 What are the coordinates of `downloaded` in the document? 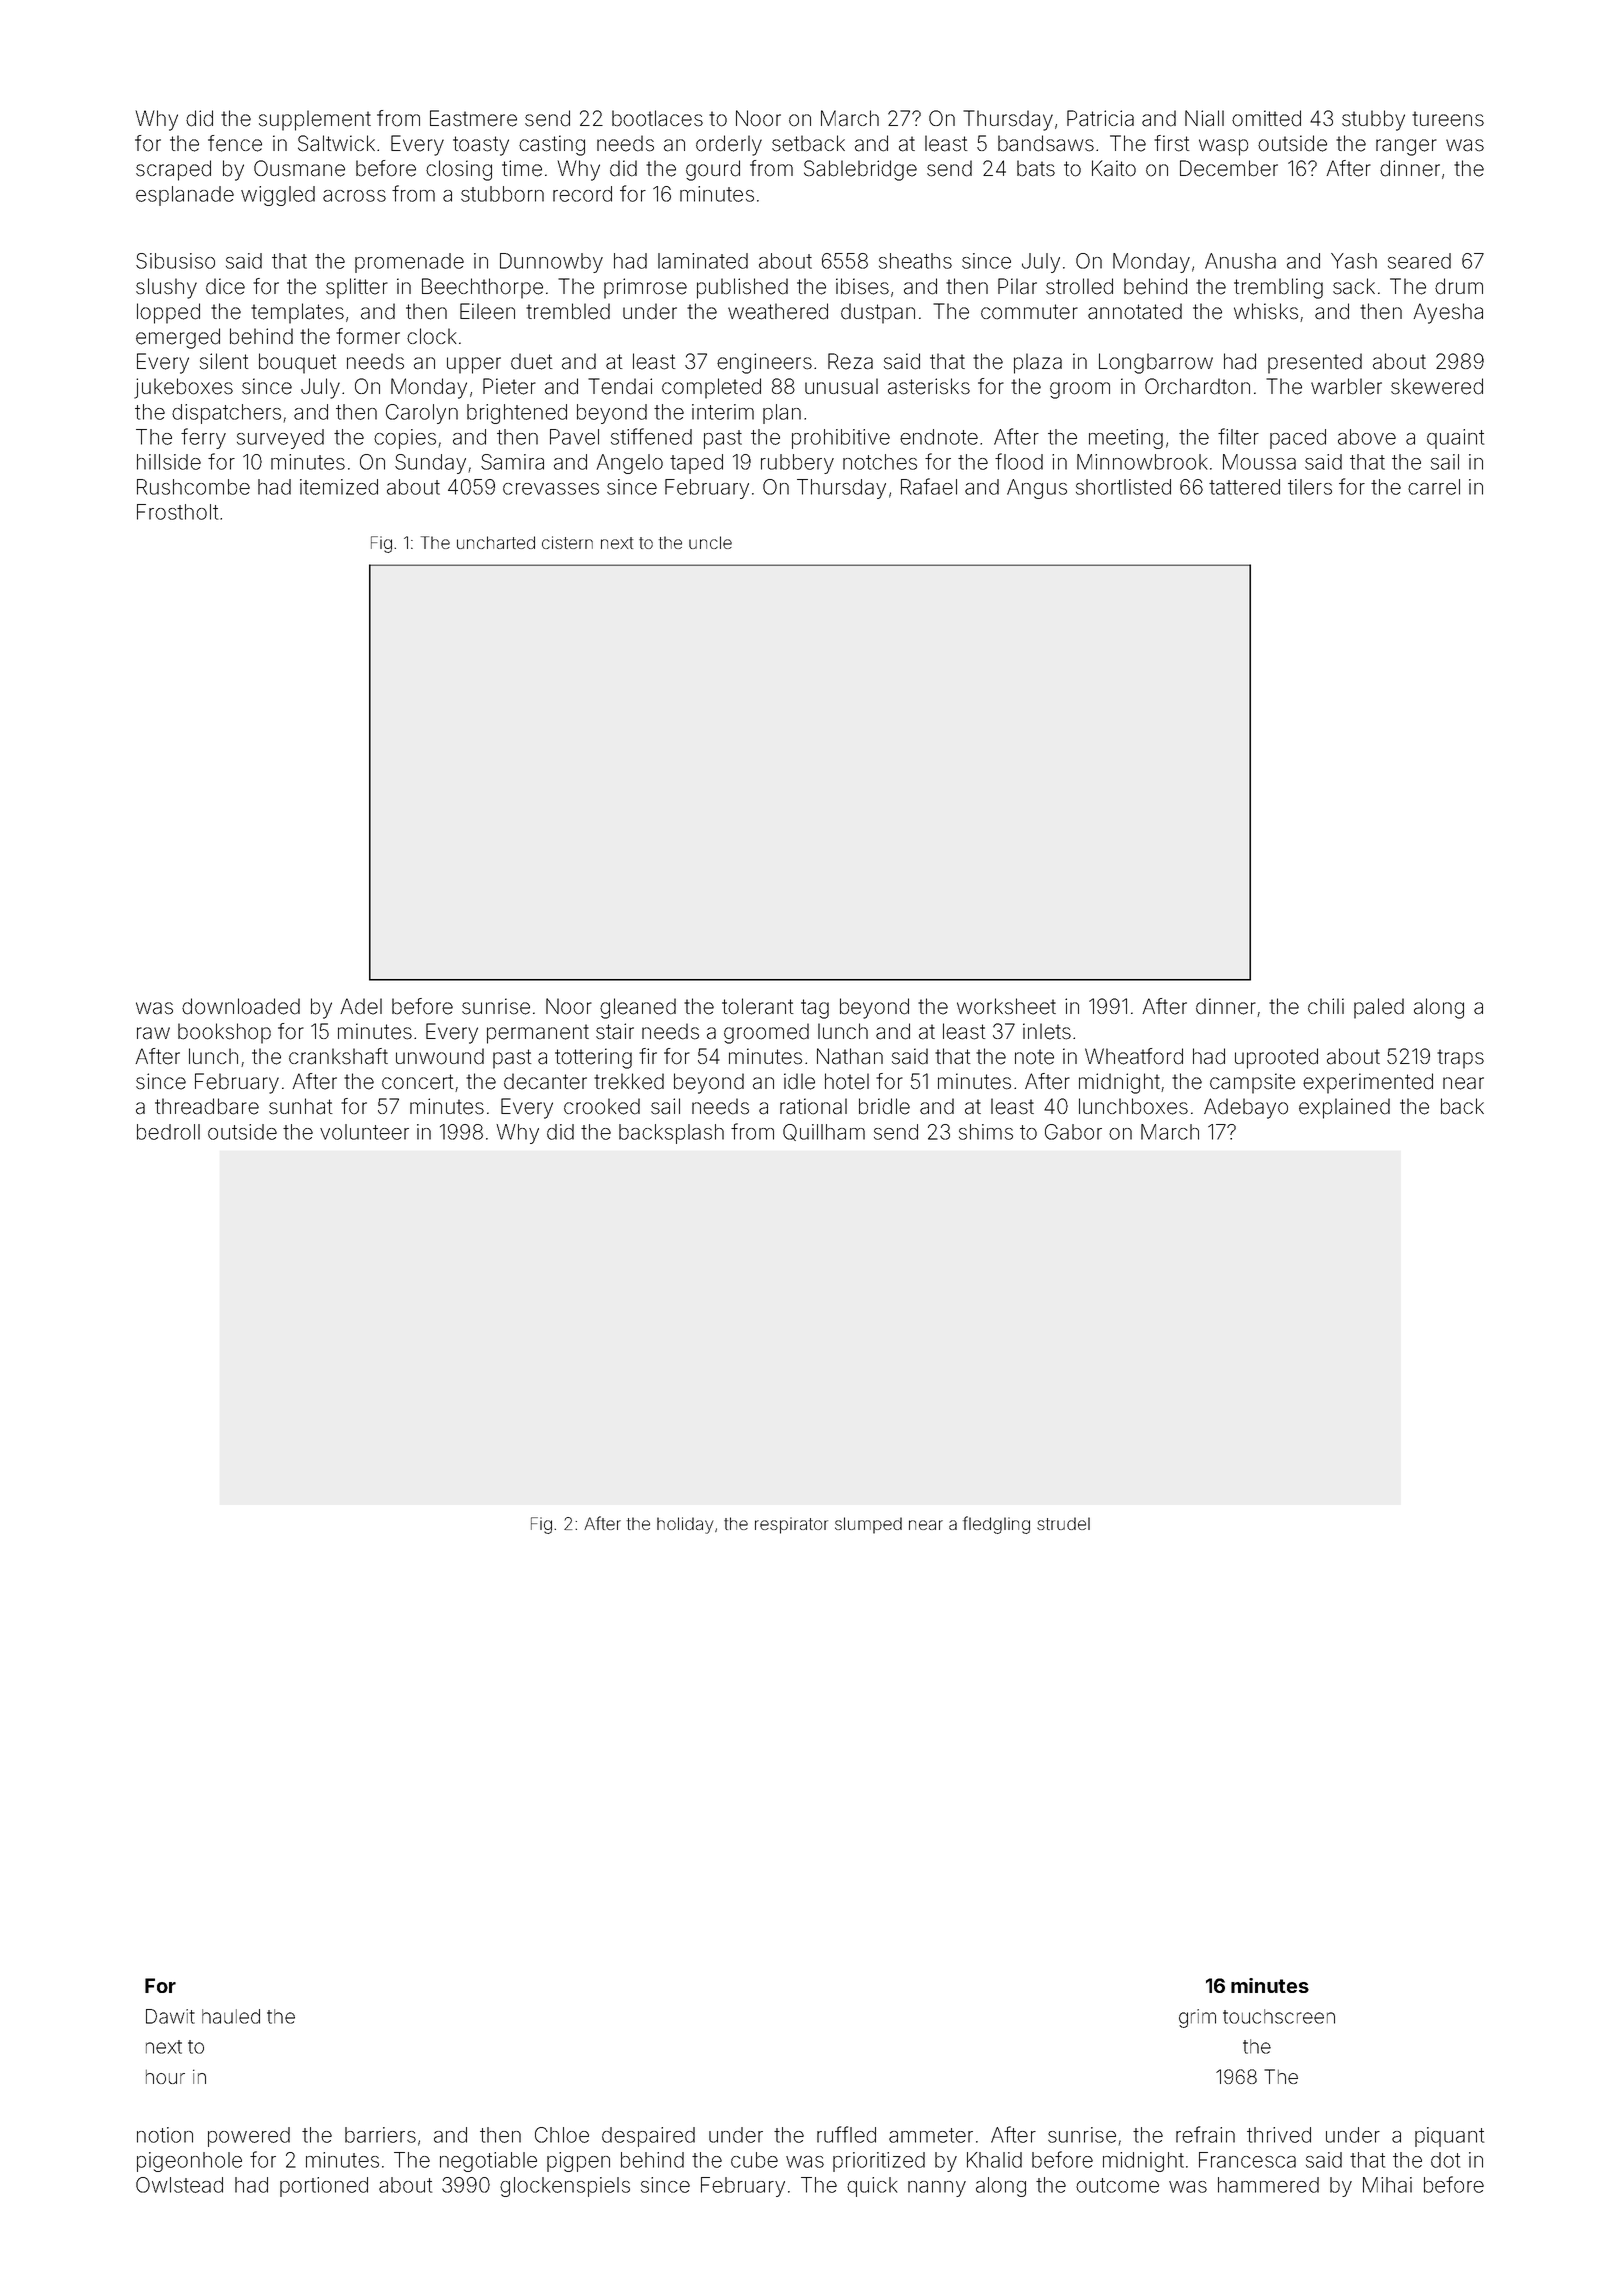 It's located at (241, 1006).
